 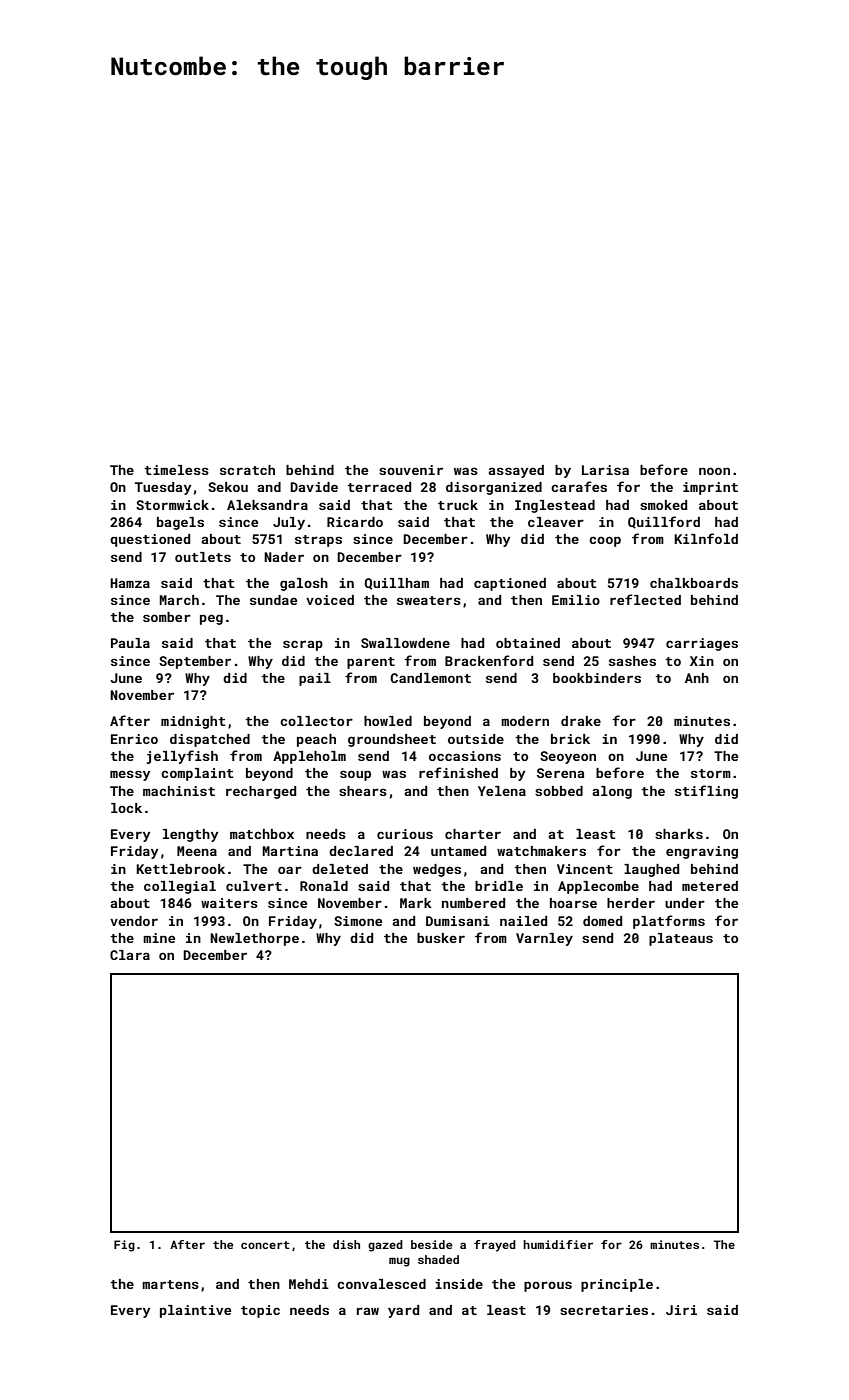 I want to click on Varnley, so click(x=544, y=939).
